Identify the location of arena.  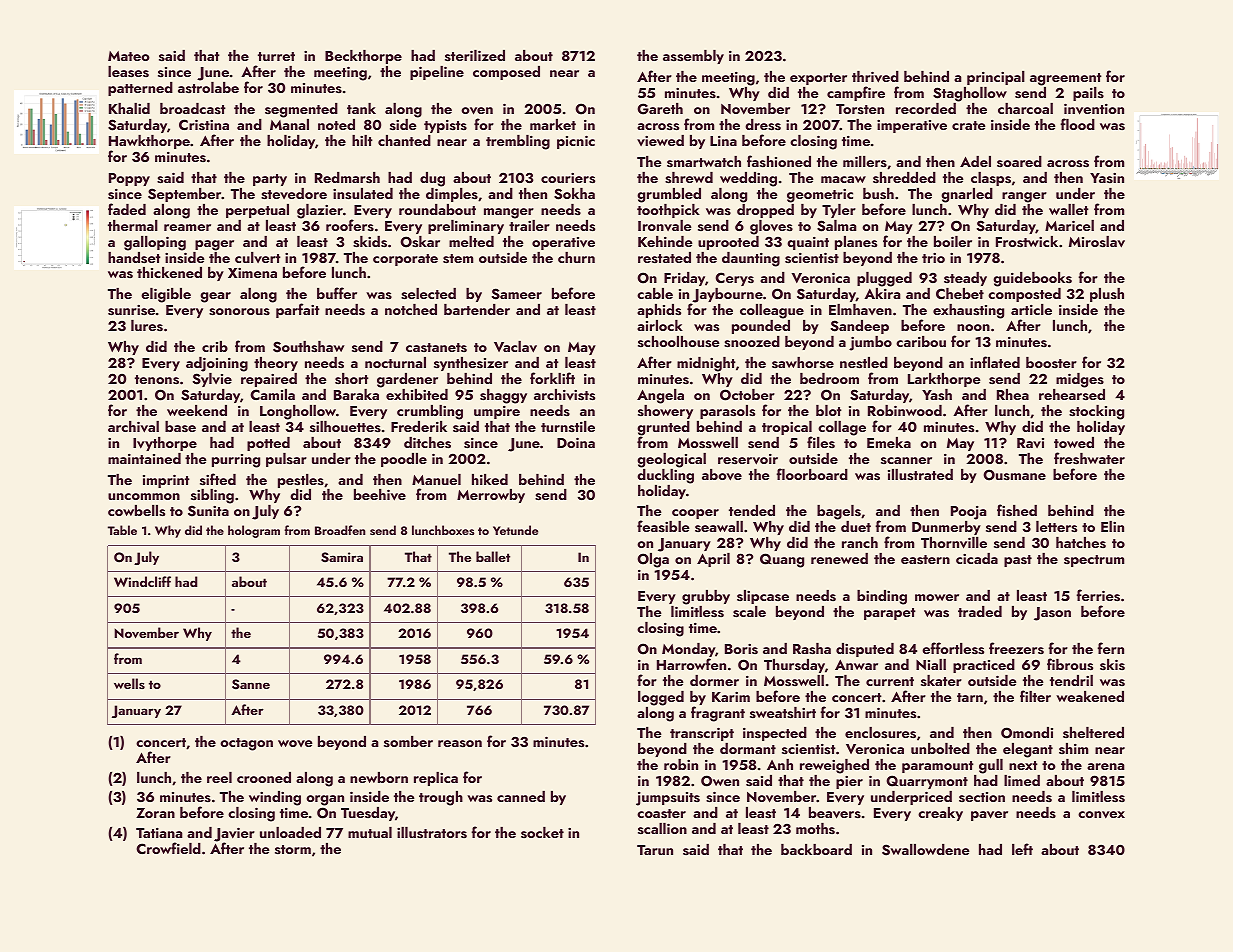
(1105, 766).
